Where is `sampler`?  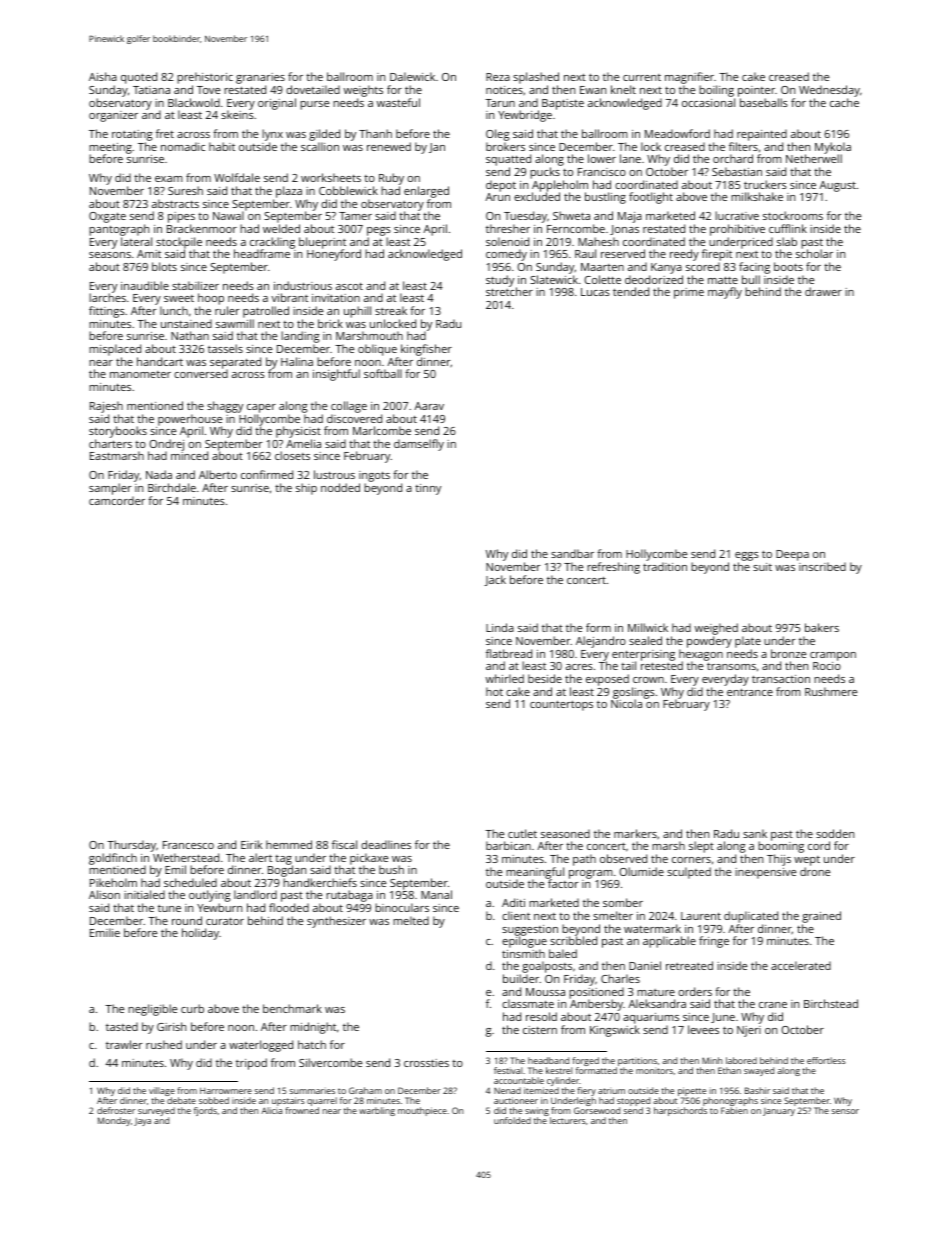 sampler is located at coordinates (110, 489).
